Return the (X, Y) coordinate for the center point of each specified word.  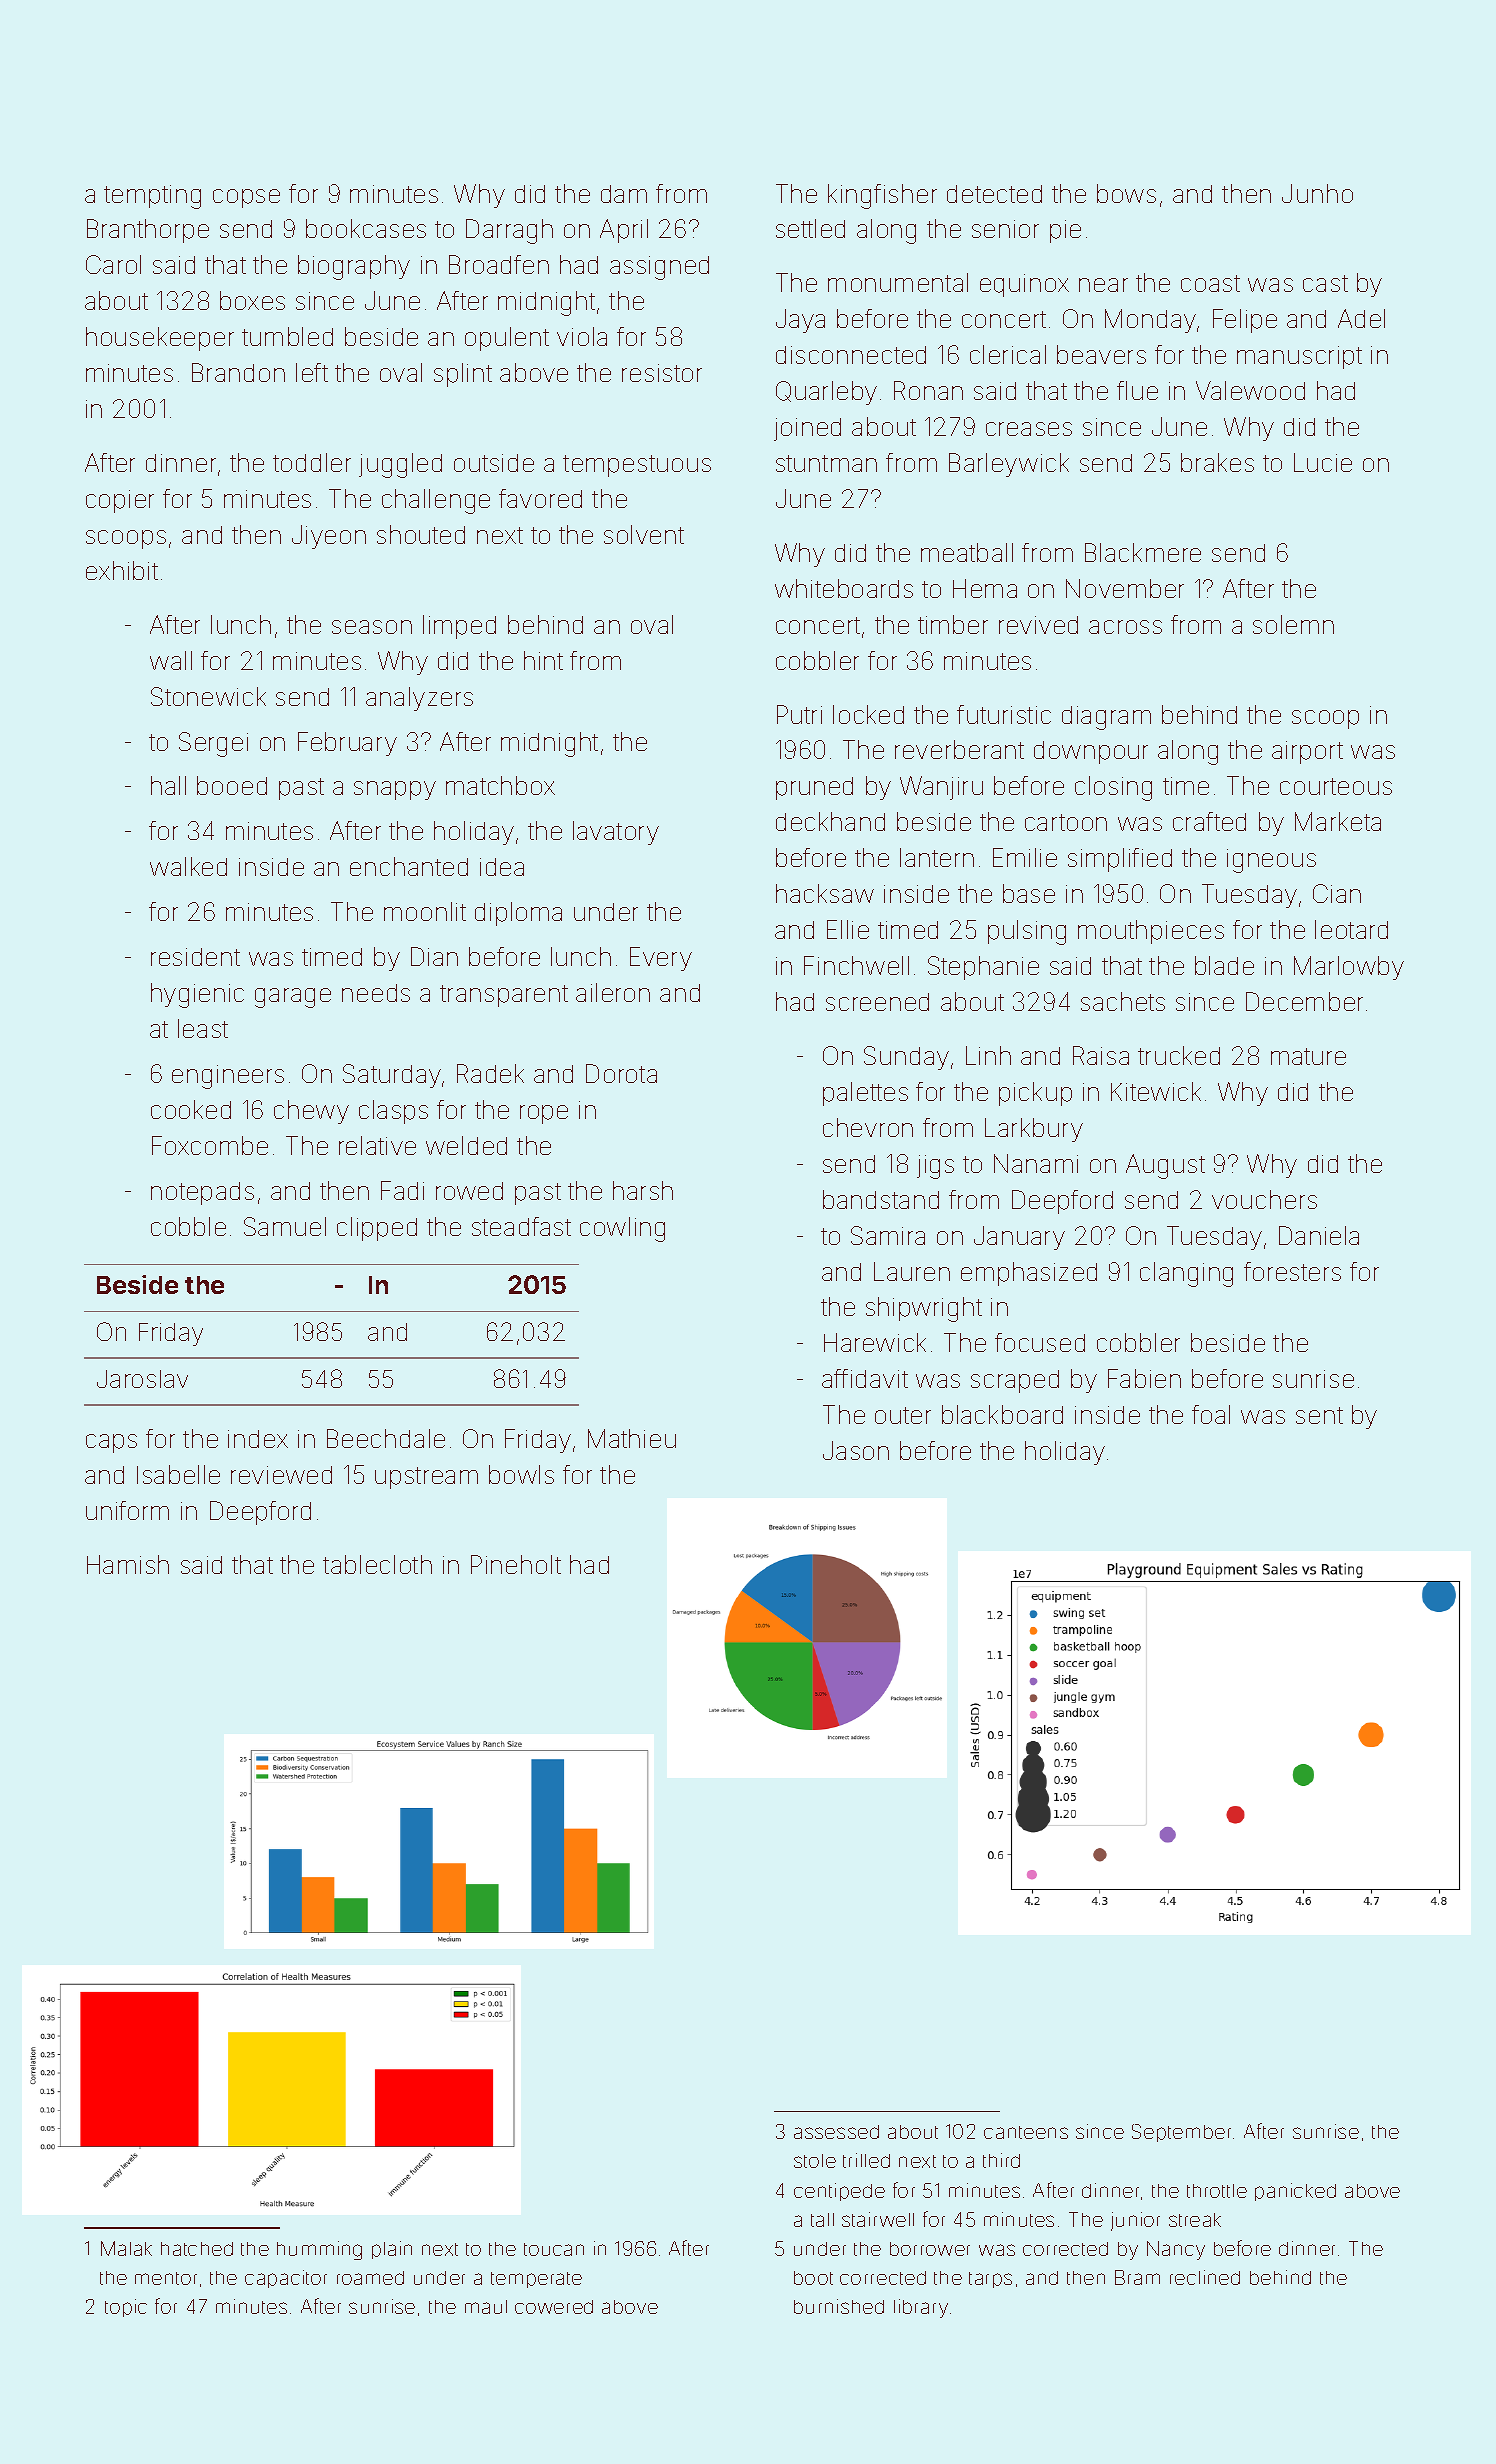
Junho (1317, 193)
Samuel (285, 1226)
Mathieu (632, 1438)
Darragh (509, 231)
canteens (1026, 2132)
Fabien (1144, 1378)
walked (188, 866)
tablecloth (377, 1564)
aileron (613, 992)
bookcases (366, 228)
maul (486, 2307)
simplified (1120, 860)
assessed (836, 2132)
